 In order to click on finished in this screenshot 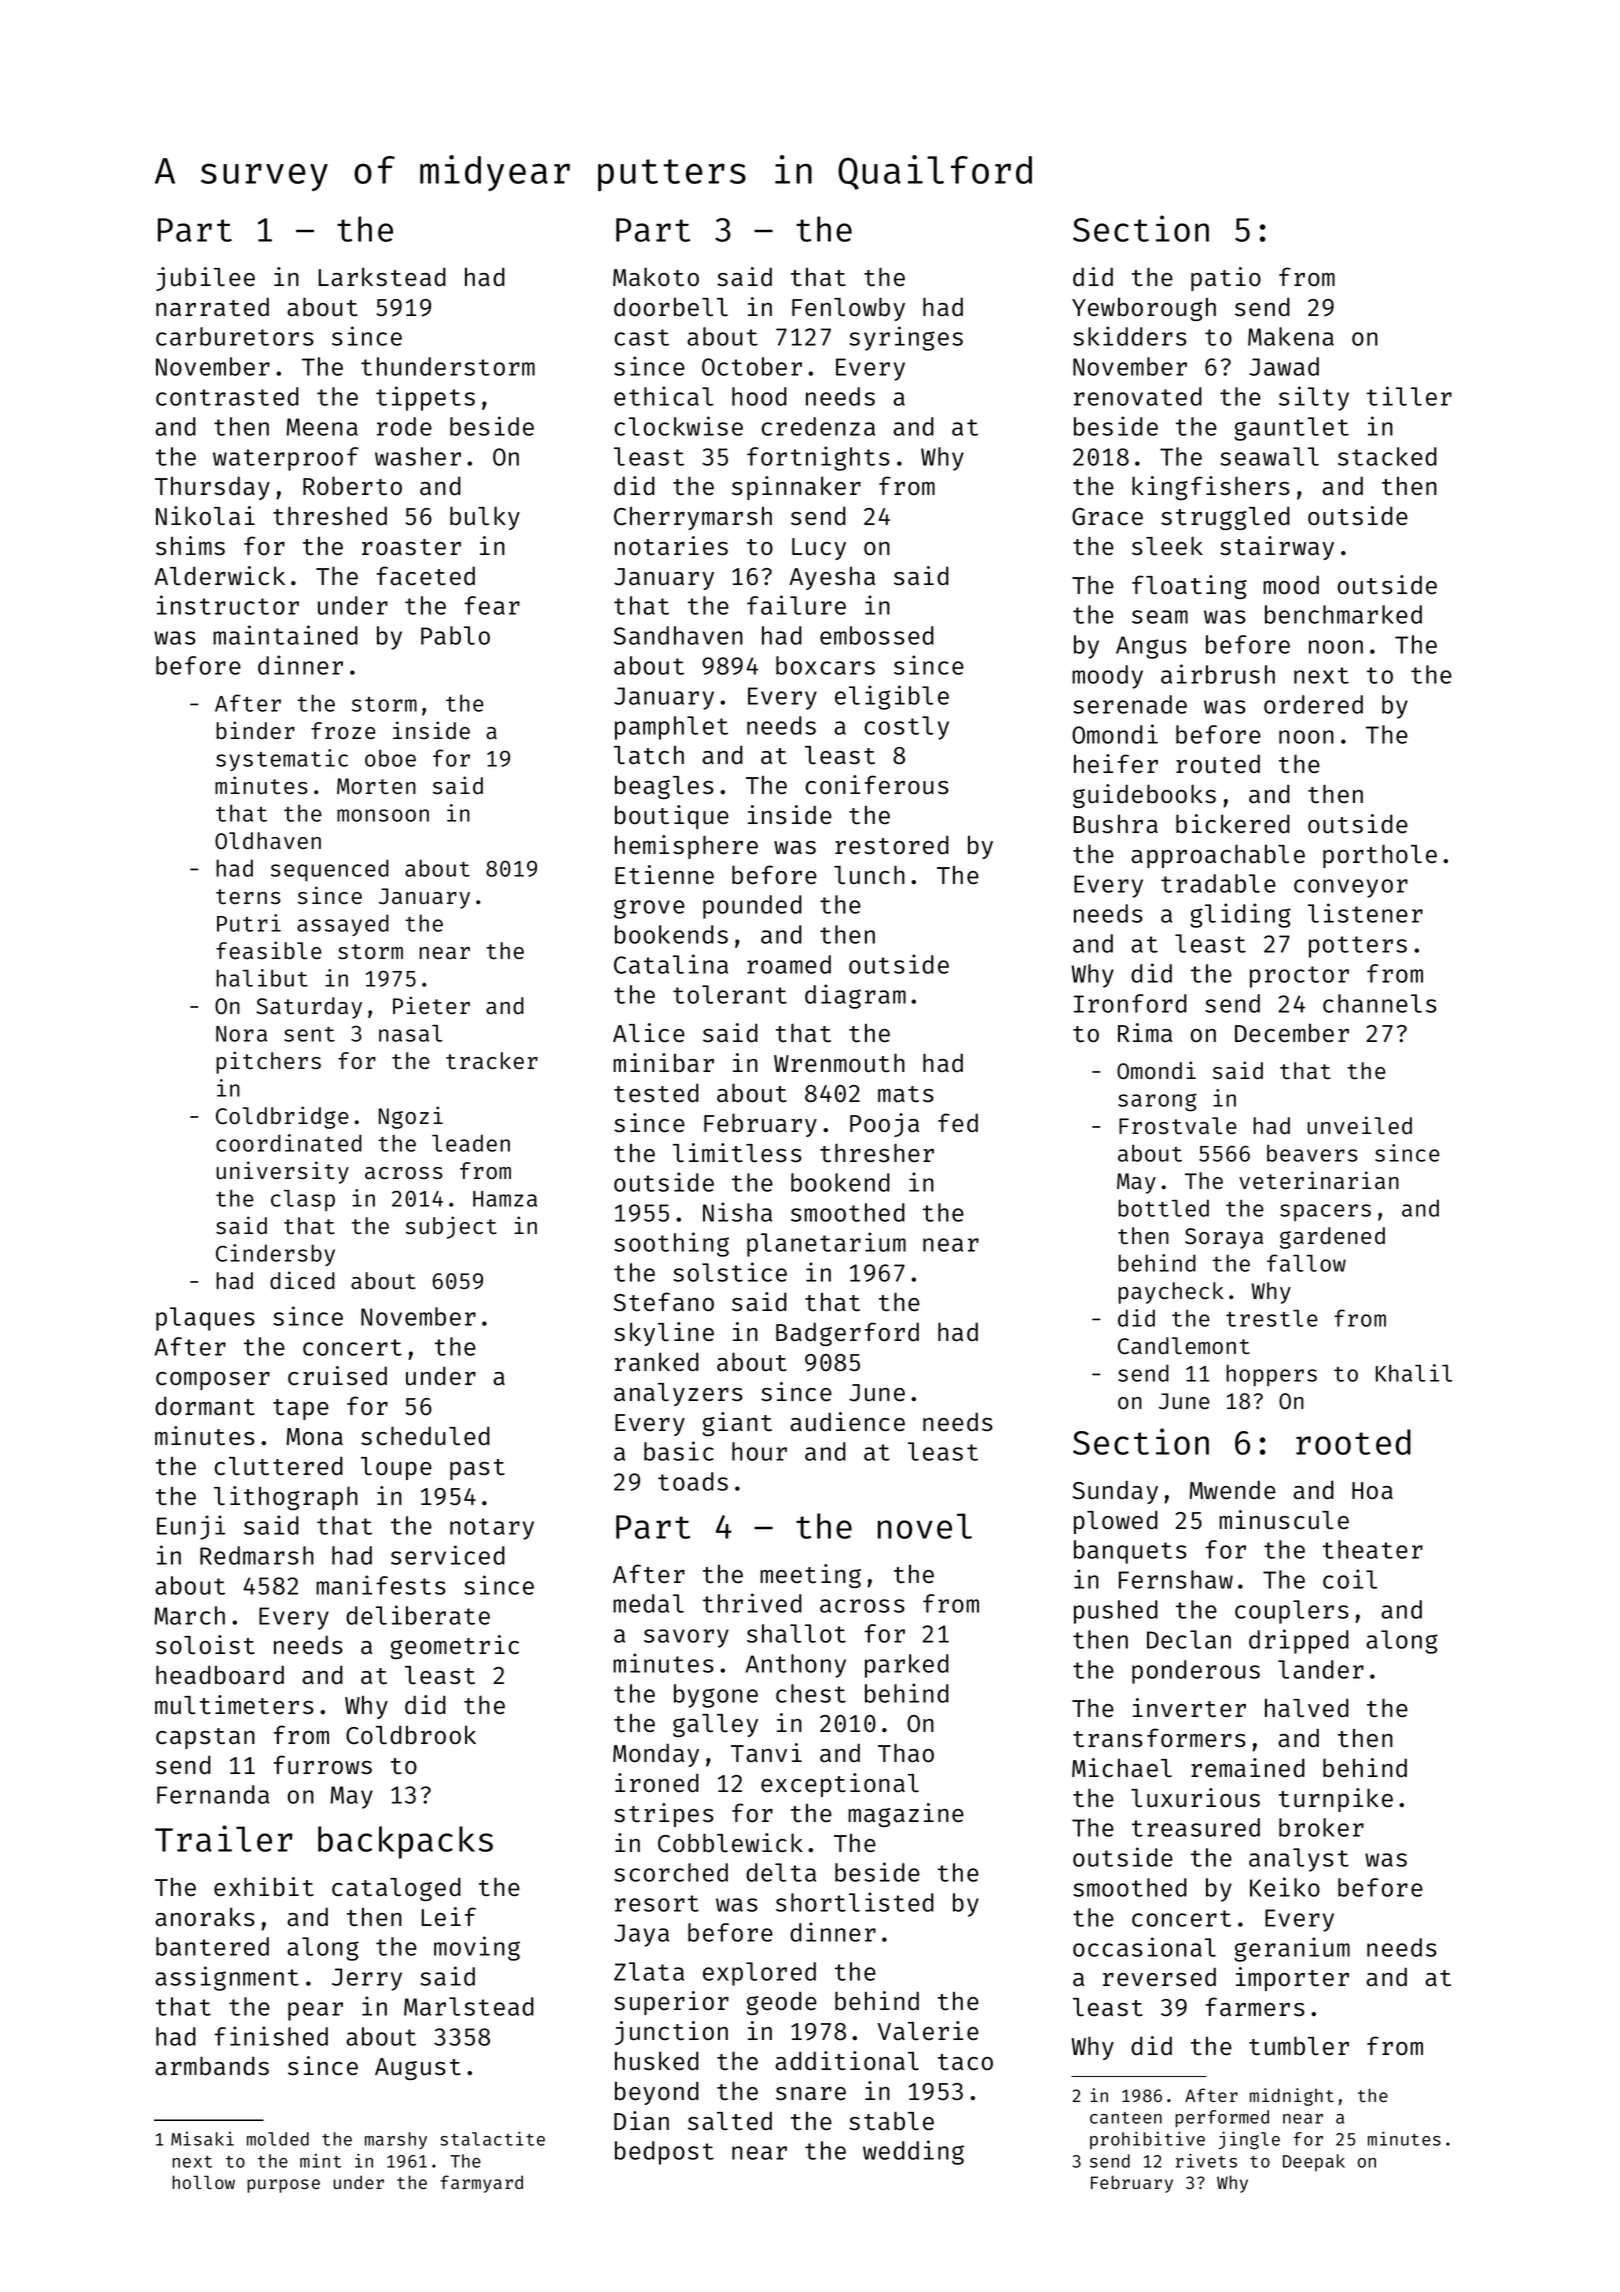, I will do `click(271, 2036)`.
